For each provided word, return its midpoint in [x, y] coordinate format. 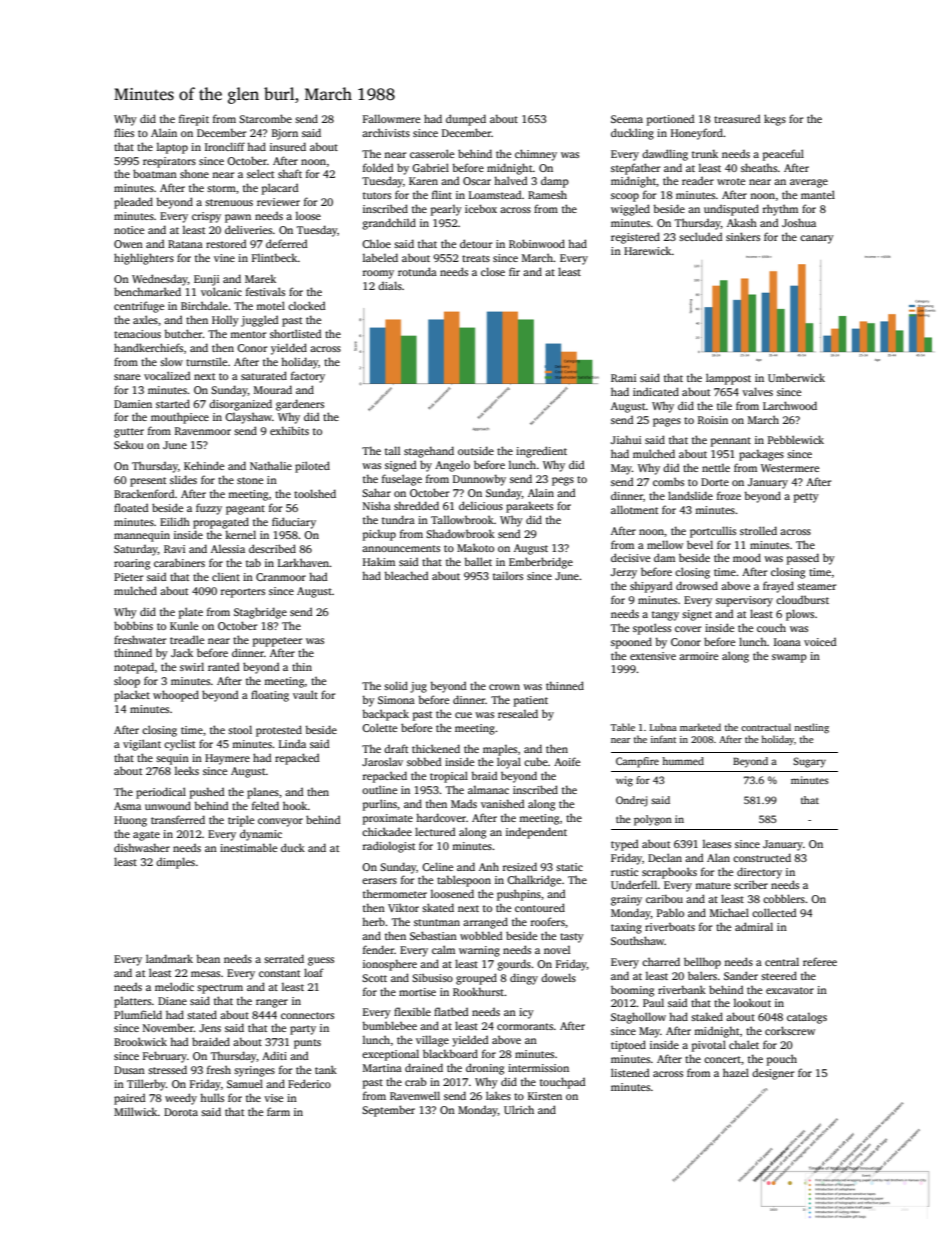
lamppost [728, 379]
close [493, 271]
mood [747, 557]
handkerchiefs [148, 347]
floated [131, 507]
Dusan [129, 1070]
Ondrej [632, 801]
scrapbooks [669, 873]
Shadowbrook [460, 533]
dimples [175, 863]
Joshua [799, 222]
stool [240, 729]
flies [124, 132]
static [569, 867]
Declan [665, 857]
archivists [386, 132]
